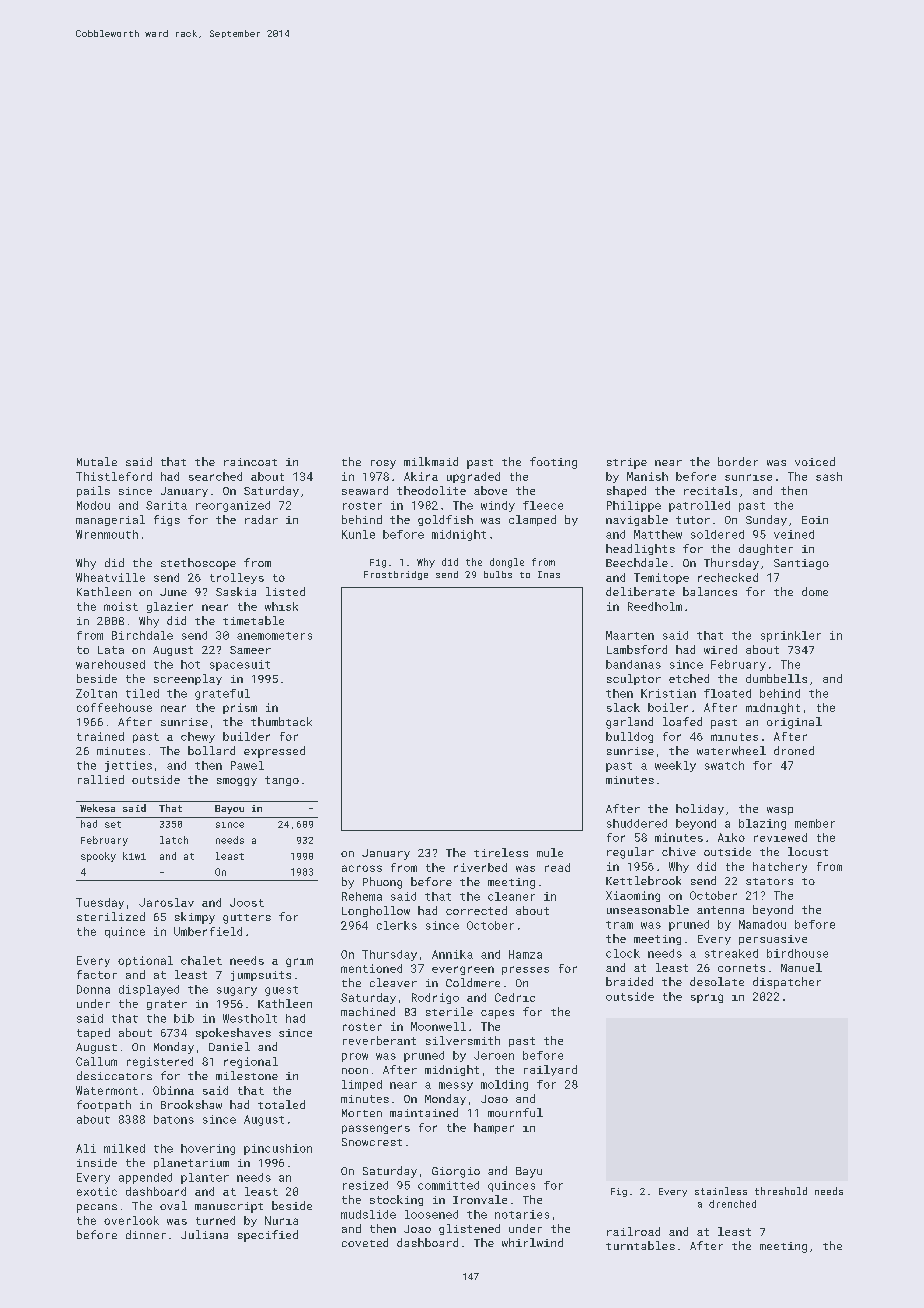  I want to click on raincoat, so click(250, 462).
